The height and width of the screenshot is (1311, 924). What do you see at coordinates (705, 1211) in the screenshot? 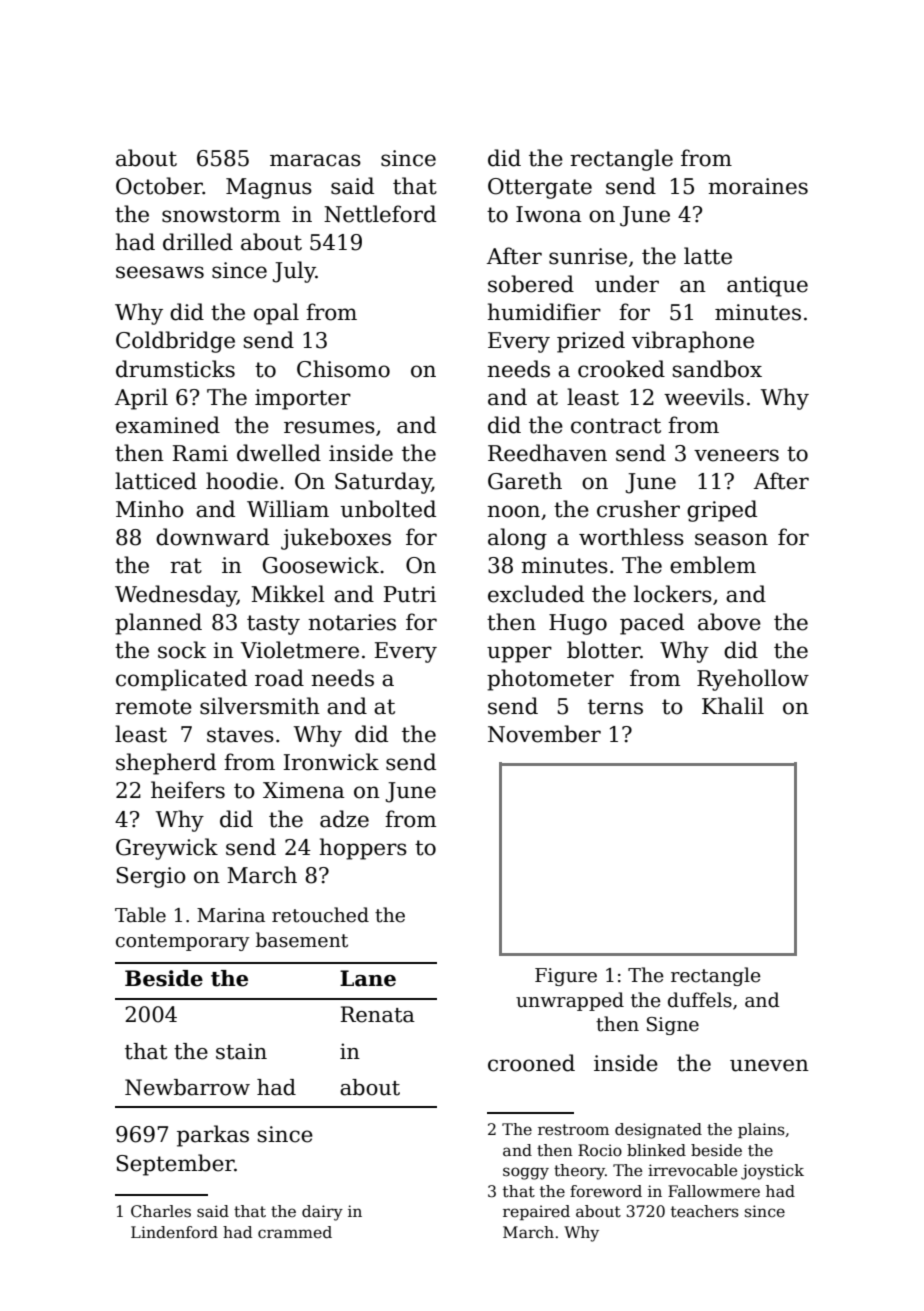
I see `teachers` at bounding box center [705, 1211].
